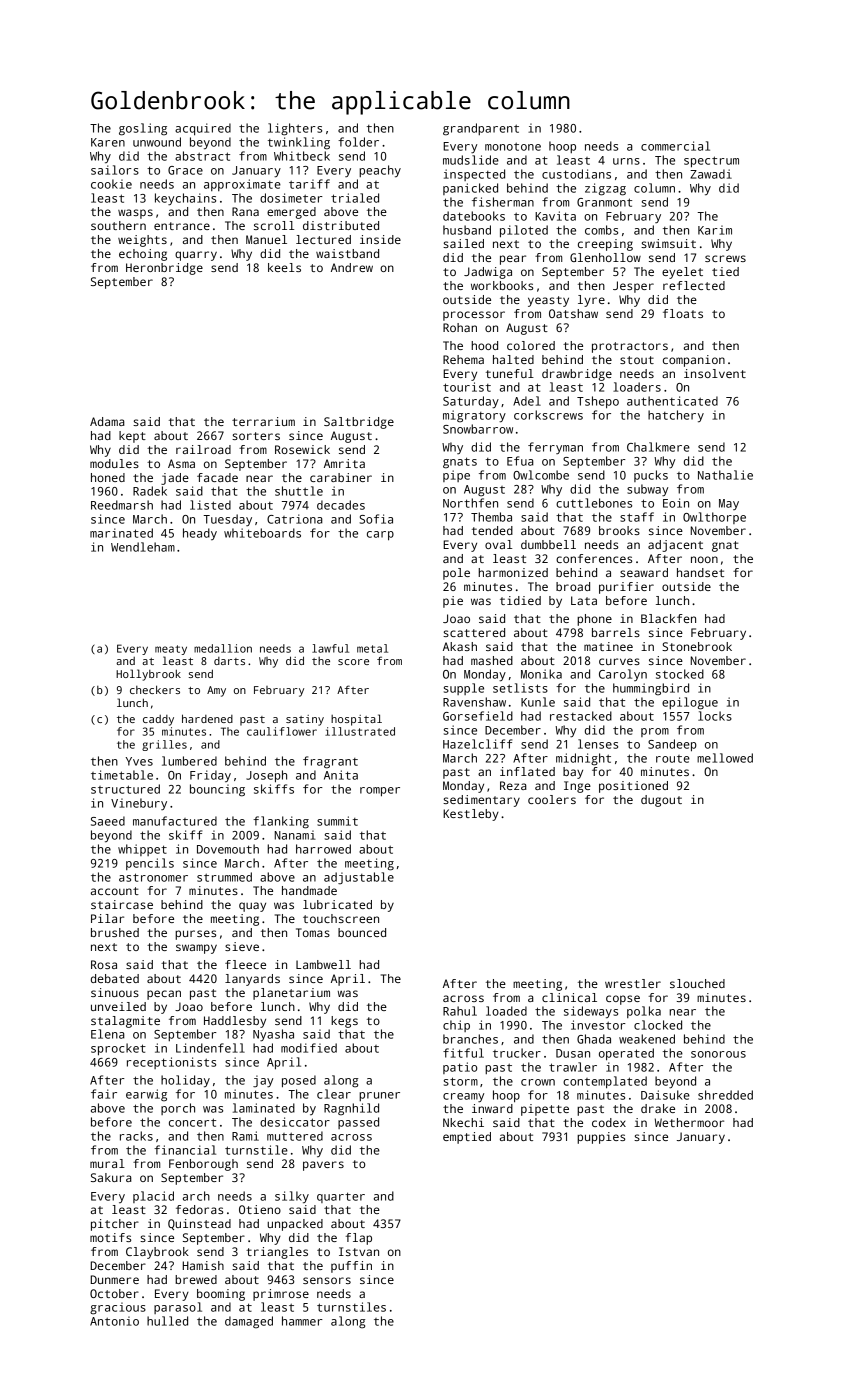  I want to click on hammer, so click(302, 1321).
